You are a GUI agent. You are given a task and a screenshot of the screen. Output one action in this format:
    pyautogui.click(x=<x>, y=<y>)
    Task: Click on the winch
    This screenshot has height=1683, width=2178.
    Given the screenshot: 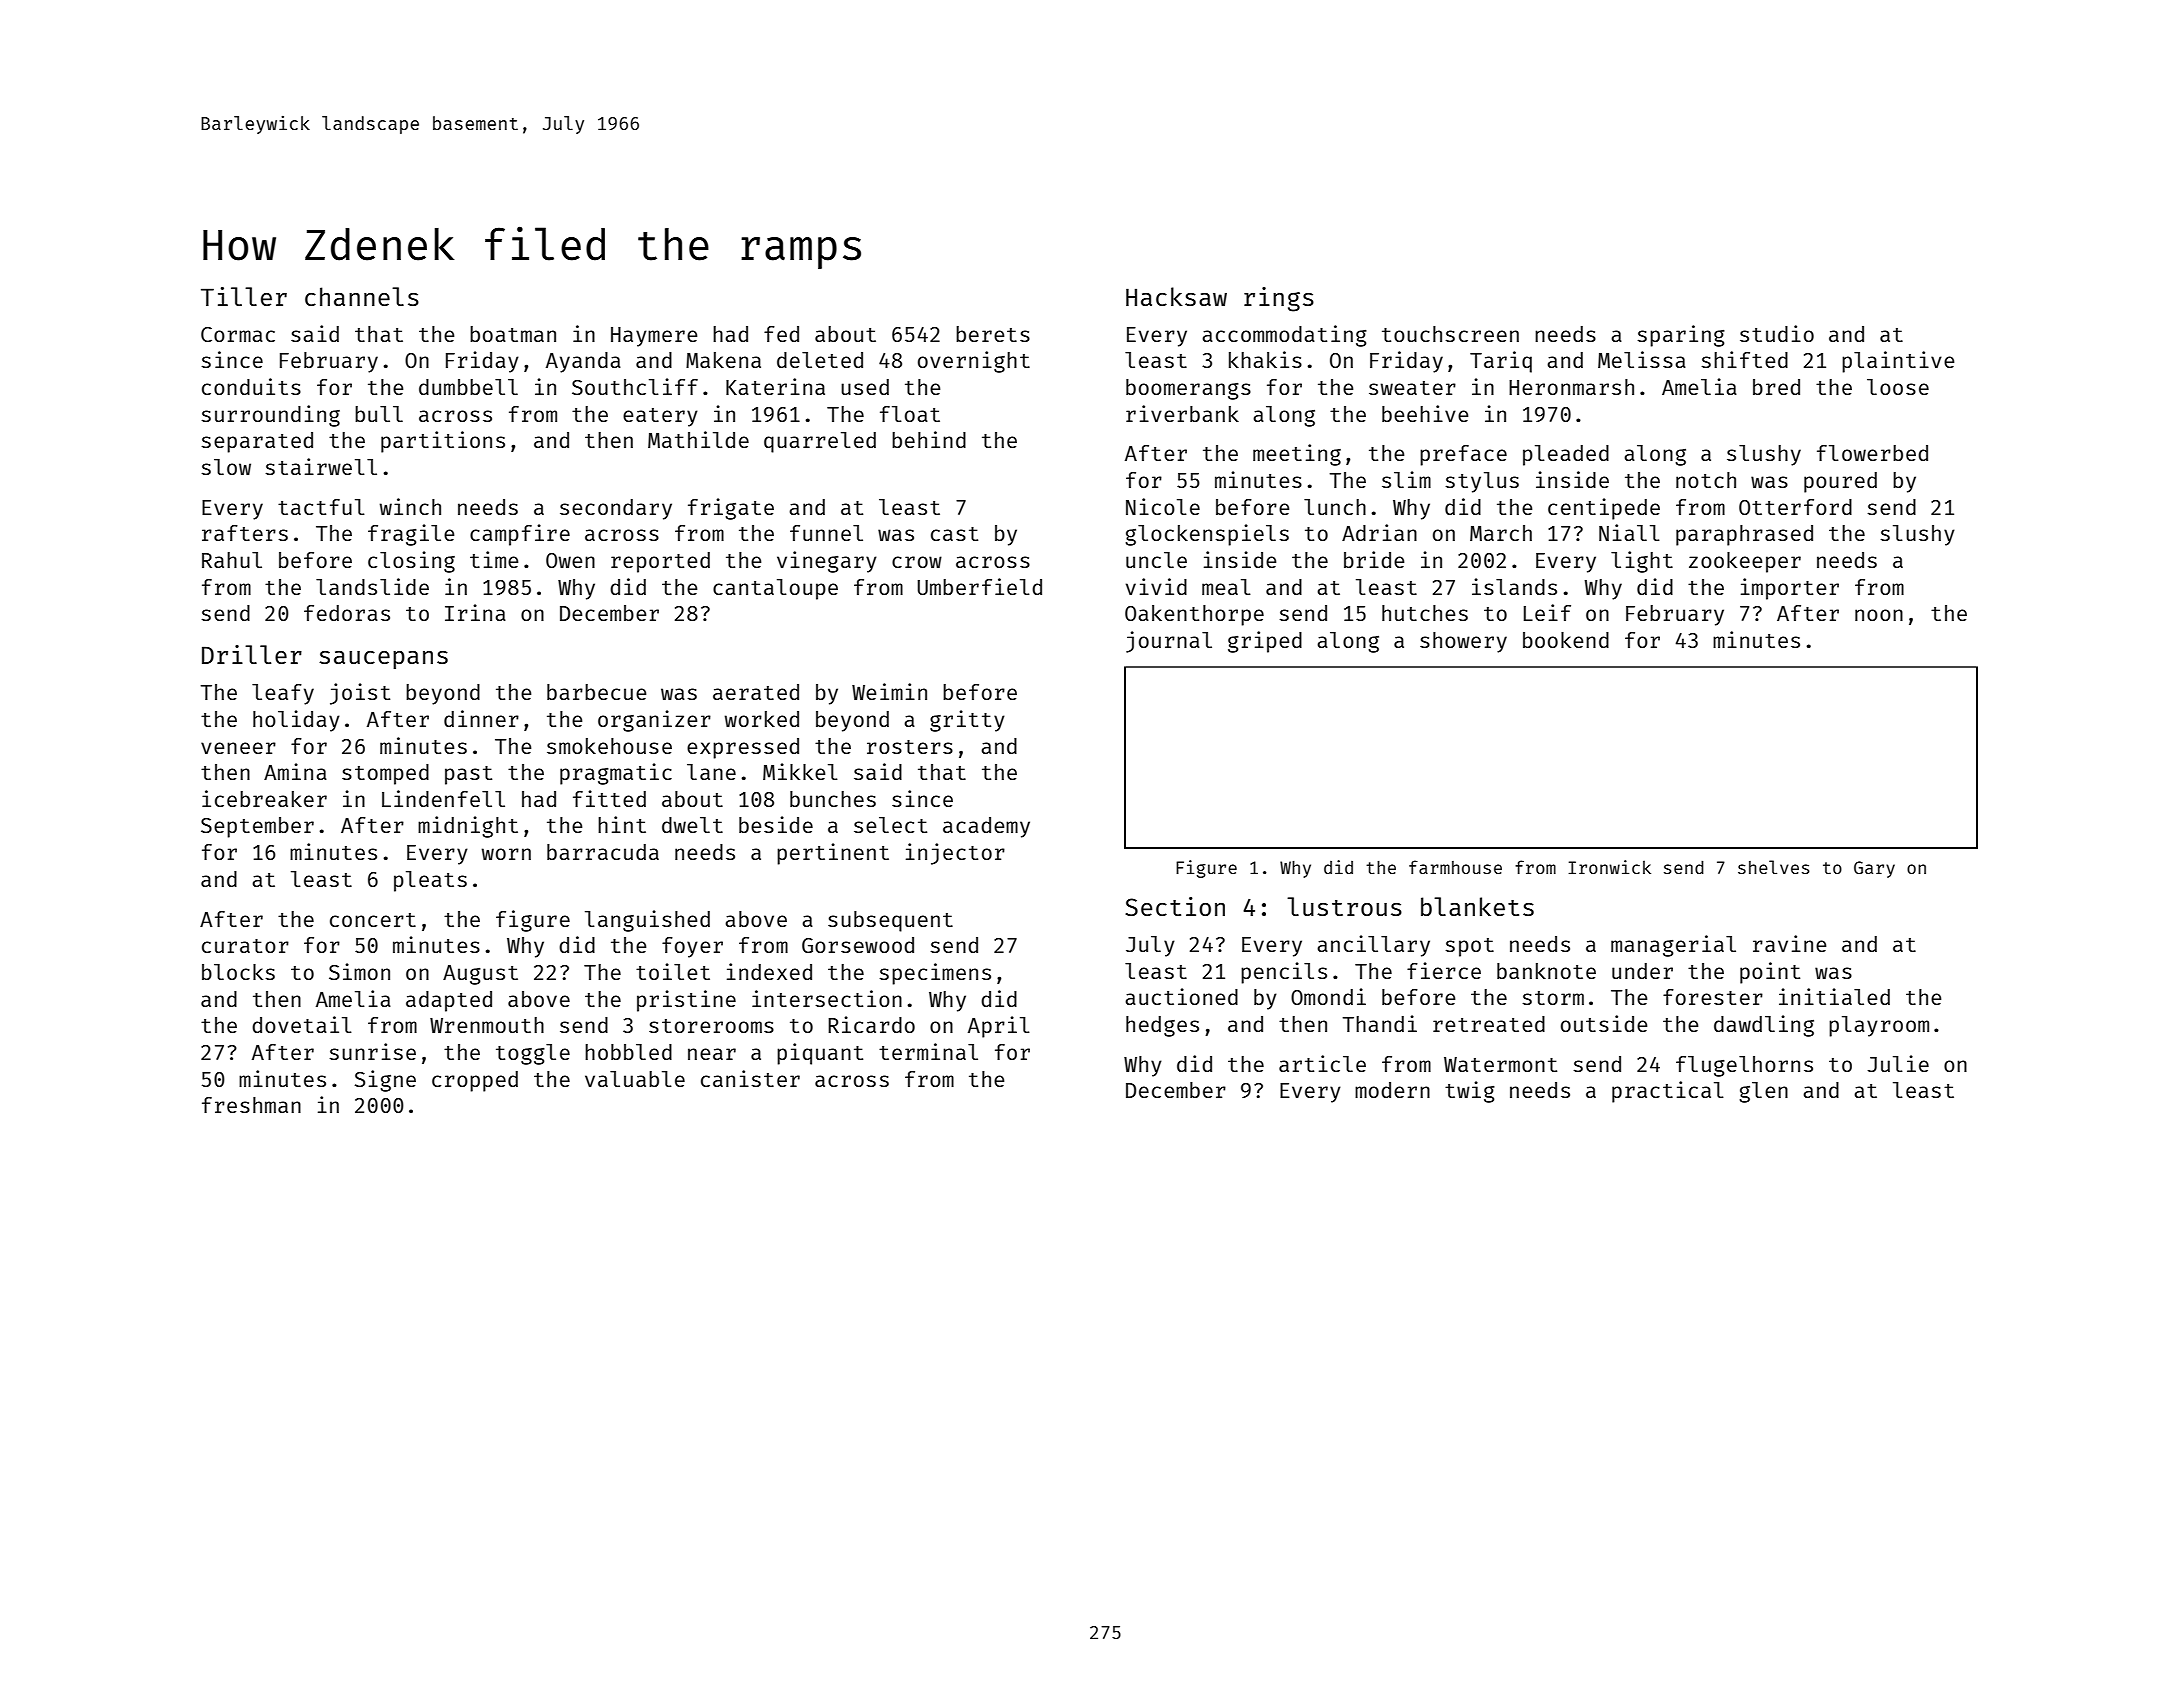 What is the action you would take?
    pyautogui.click(x=410, y=506)
